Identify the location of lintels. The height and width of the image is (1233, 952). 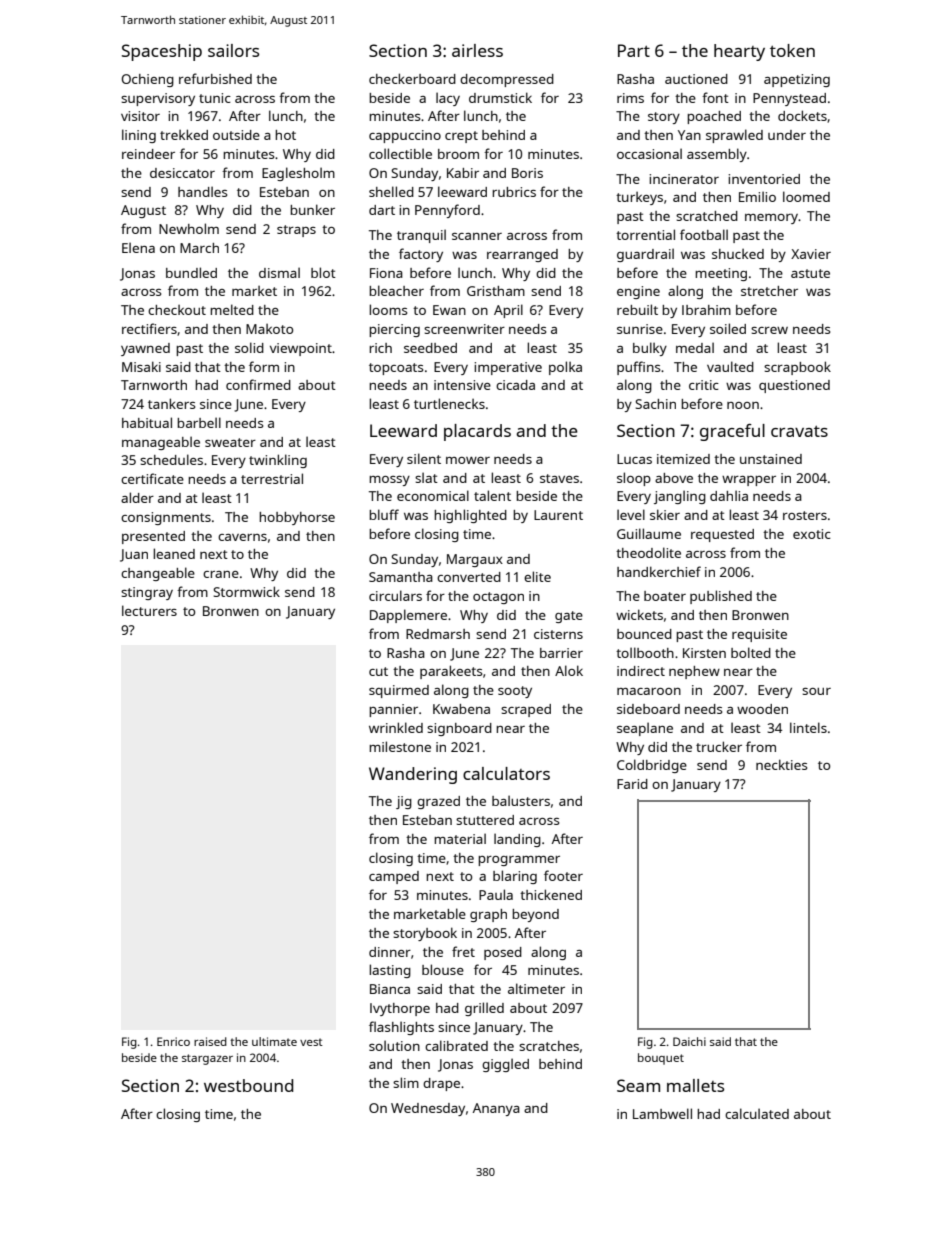
(808, 727).
